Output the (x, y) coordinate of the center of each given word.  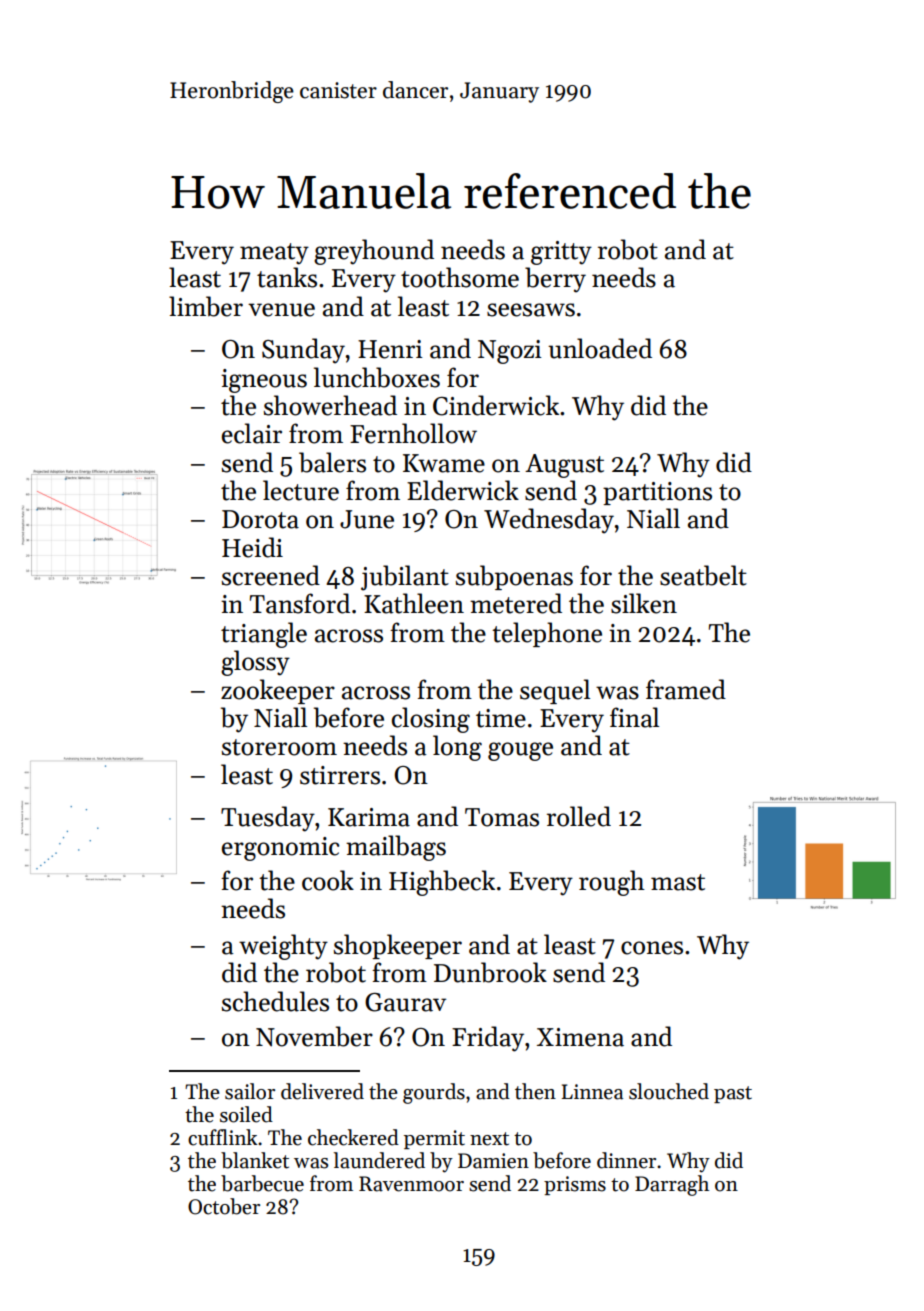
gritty (561, 253)
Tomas (502, 817)
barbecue (262, 1183)
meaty (274, 254)
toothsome (460, 277)
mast (678, 882)
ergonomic (280, 849)
